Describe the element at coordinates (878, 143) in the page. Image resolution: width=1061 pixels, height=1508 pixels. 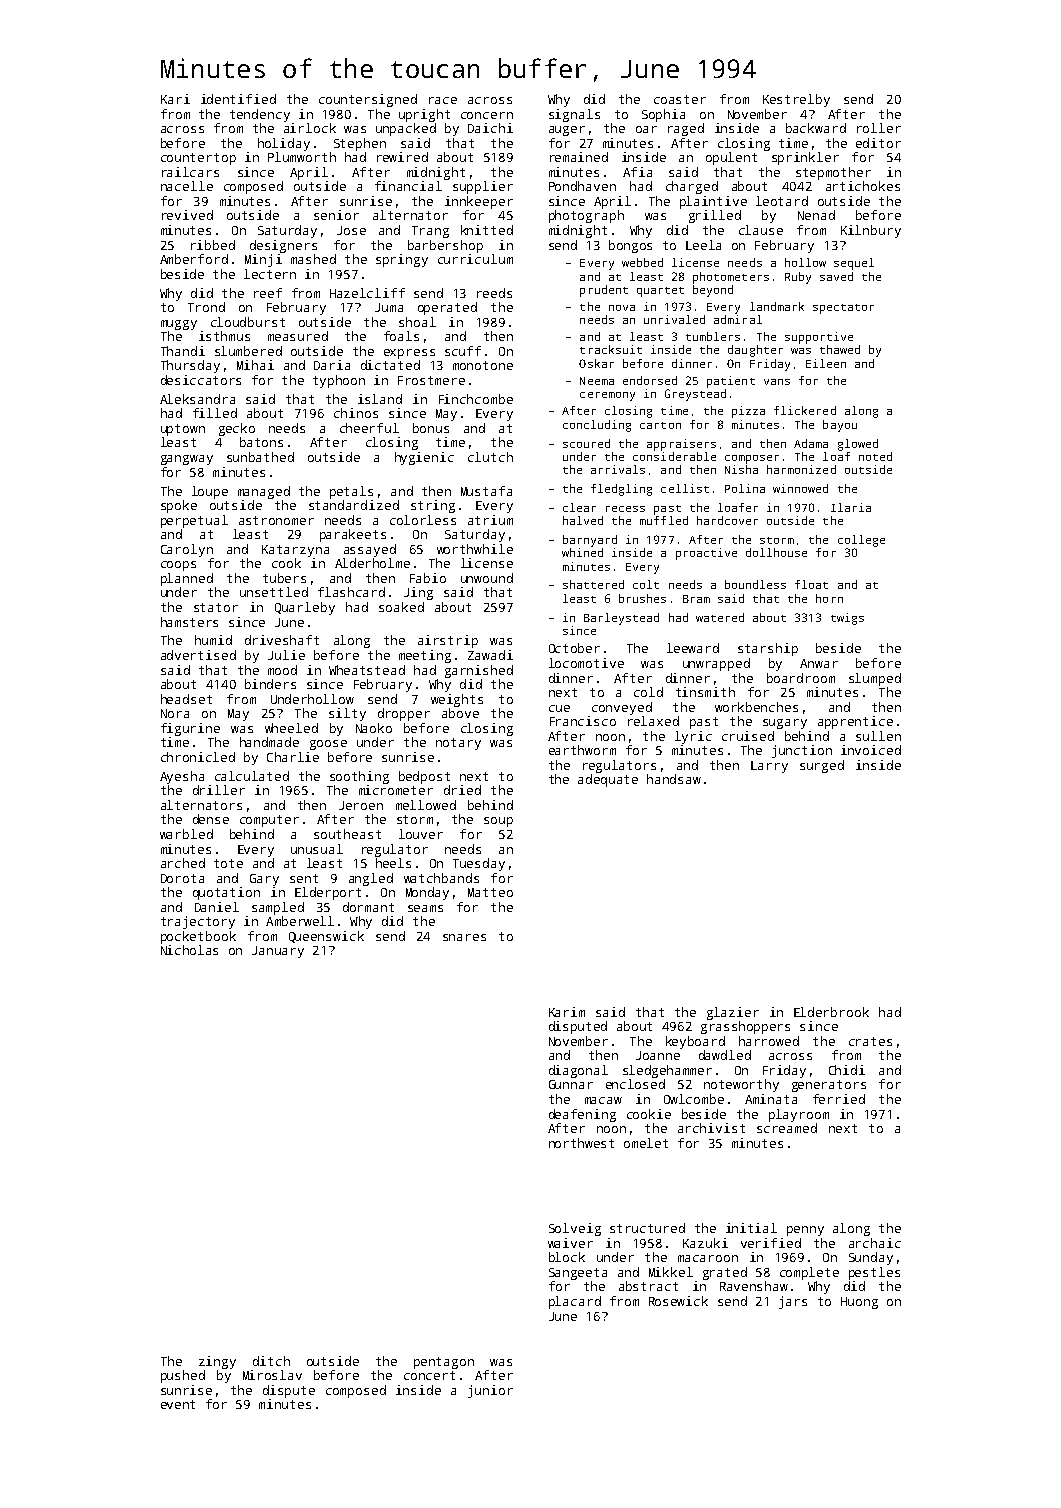
I see `editor` at that location.
